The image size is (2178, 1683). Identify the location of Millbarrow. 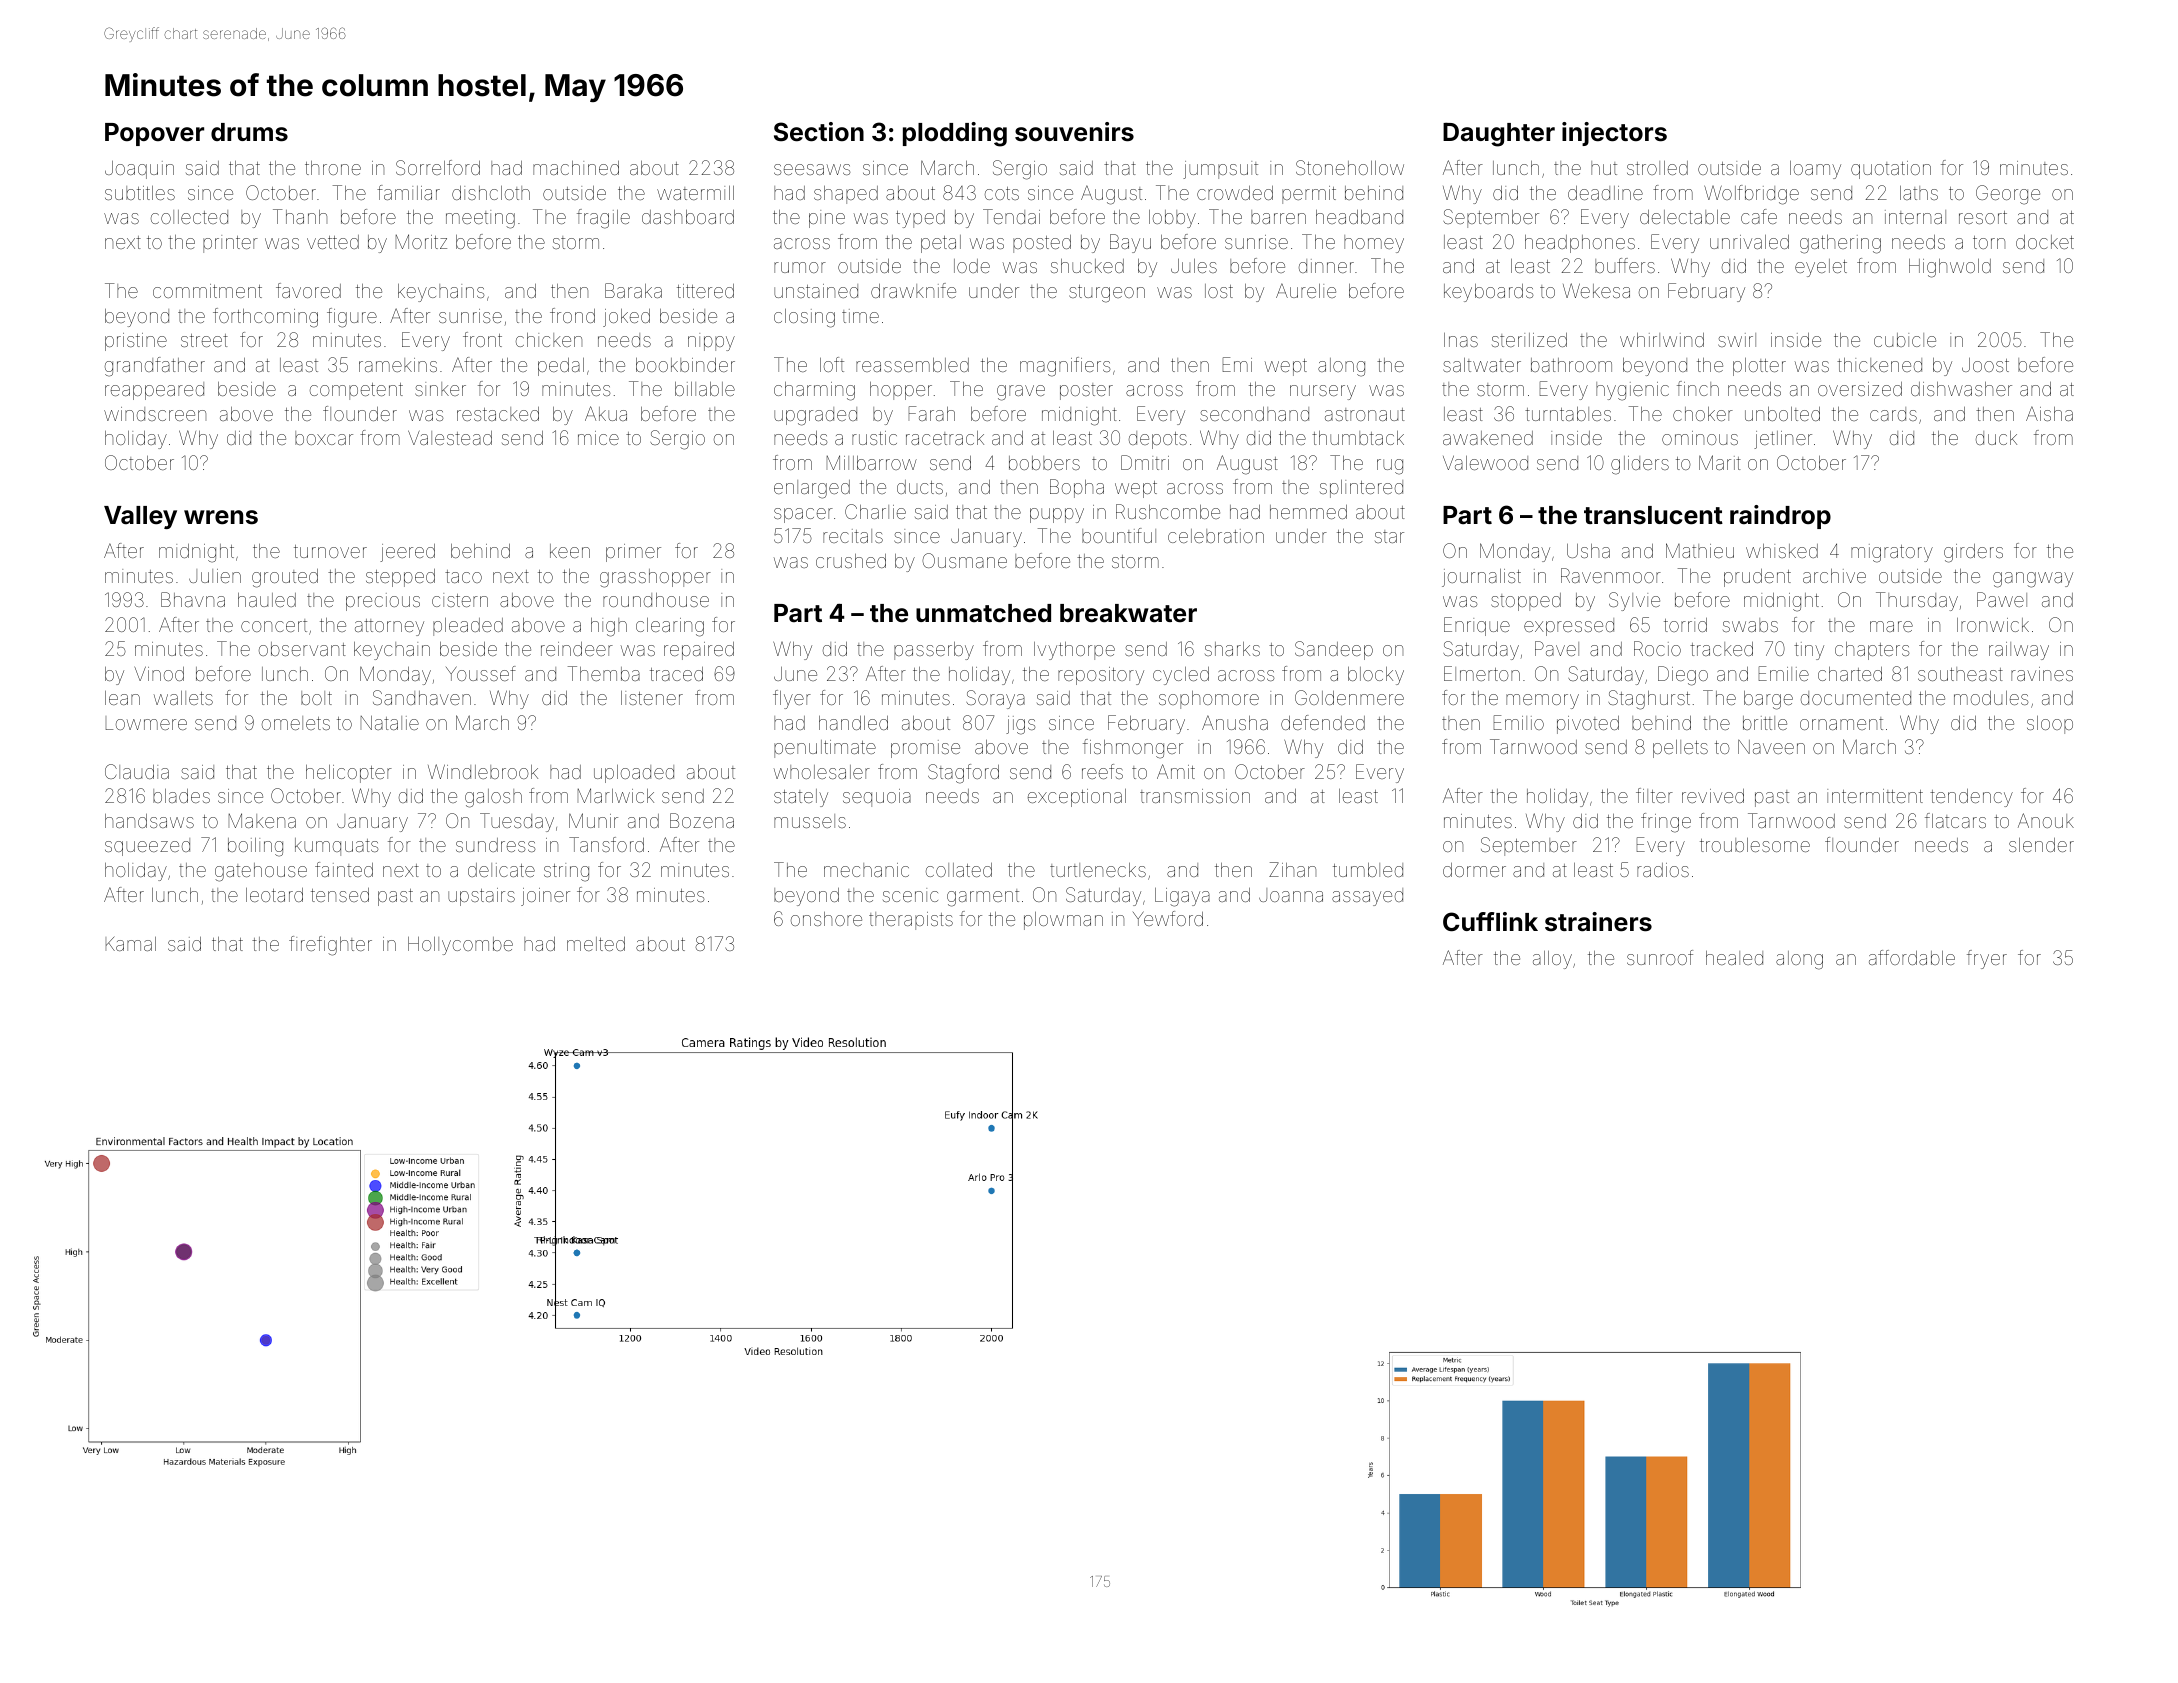
(872, 462).
